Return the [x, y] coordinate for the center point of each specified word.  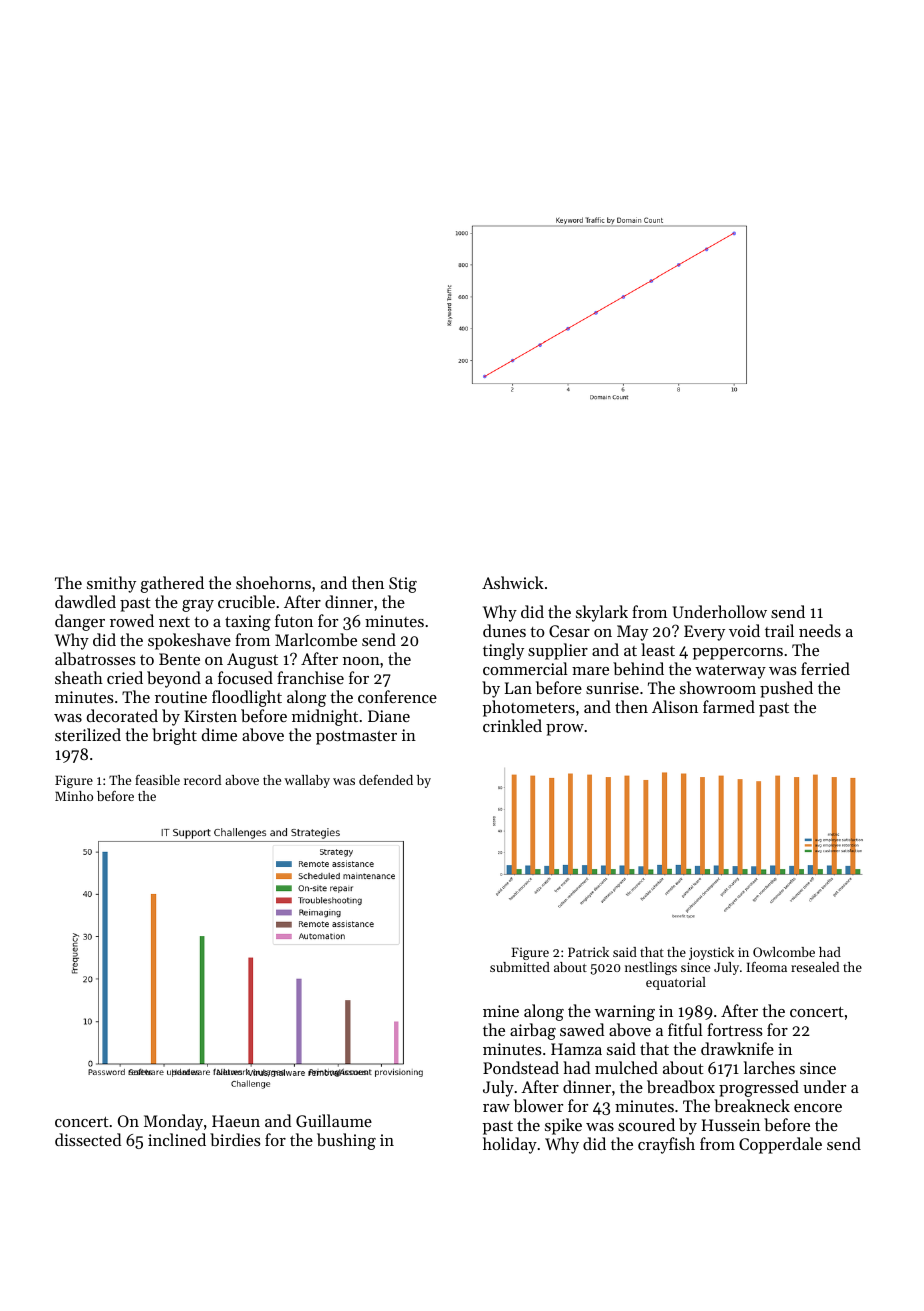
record [202, 780]
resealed [815, 967]
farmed [729, 706]
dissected [88, 1139]
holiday [510, 1145]
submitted [520, 967]
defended [386, 780]
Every [704, 633]
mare [590, 671]
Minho [74, 796]
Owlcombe [784, 952]
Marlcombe [316, 639]
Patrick [588, 952]
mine [501, 1011]
